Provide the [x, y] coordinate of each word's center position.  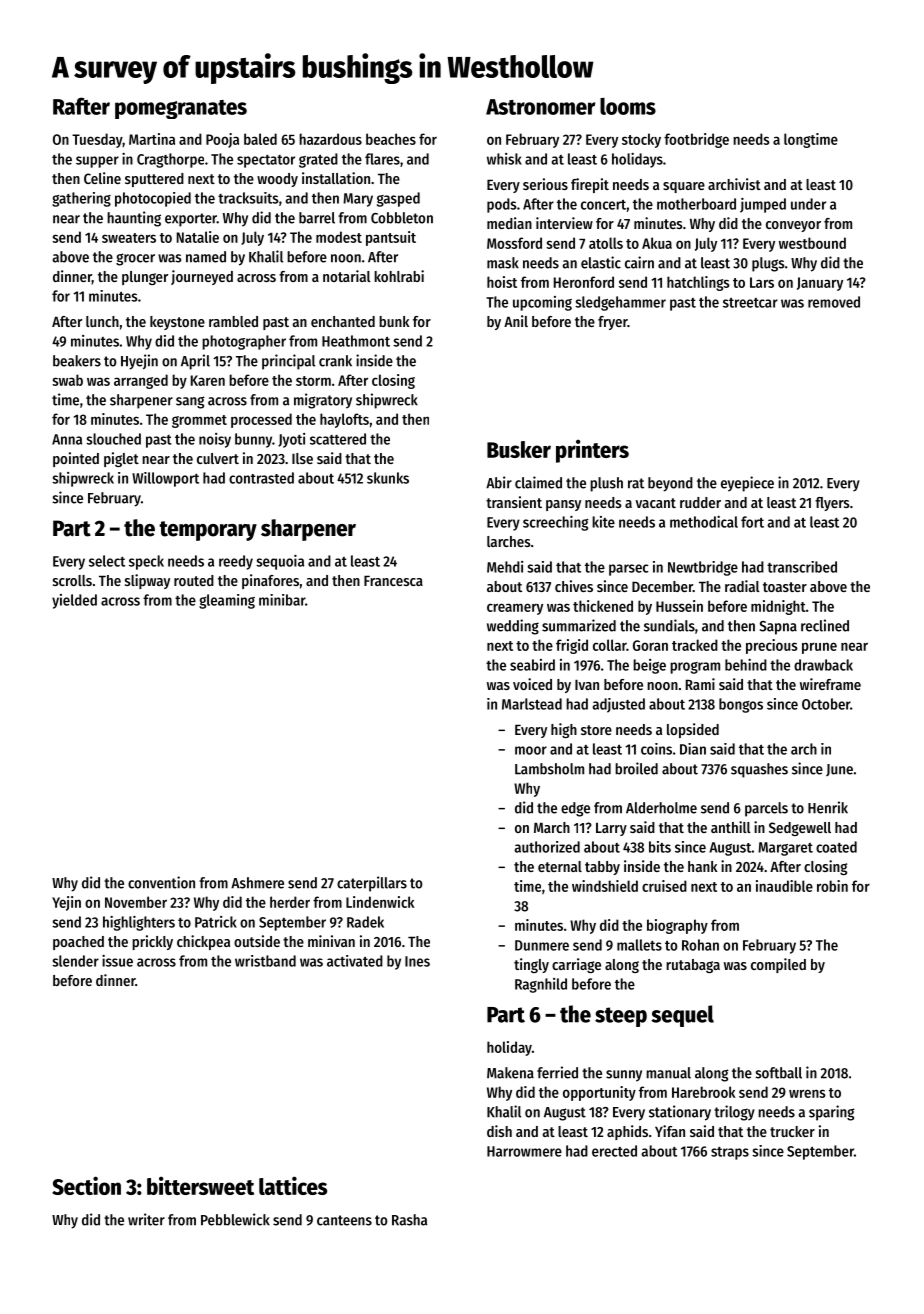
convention [161, 882]
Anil [516, 321]
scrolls [72, 580]
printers [592, 451]
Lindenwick [380, 902]
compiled [778, 965]
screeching [556, 523]
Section [86, 1185]
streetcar [750, 303]
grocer [135, 259]
